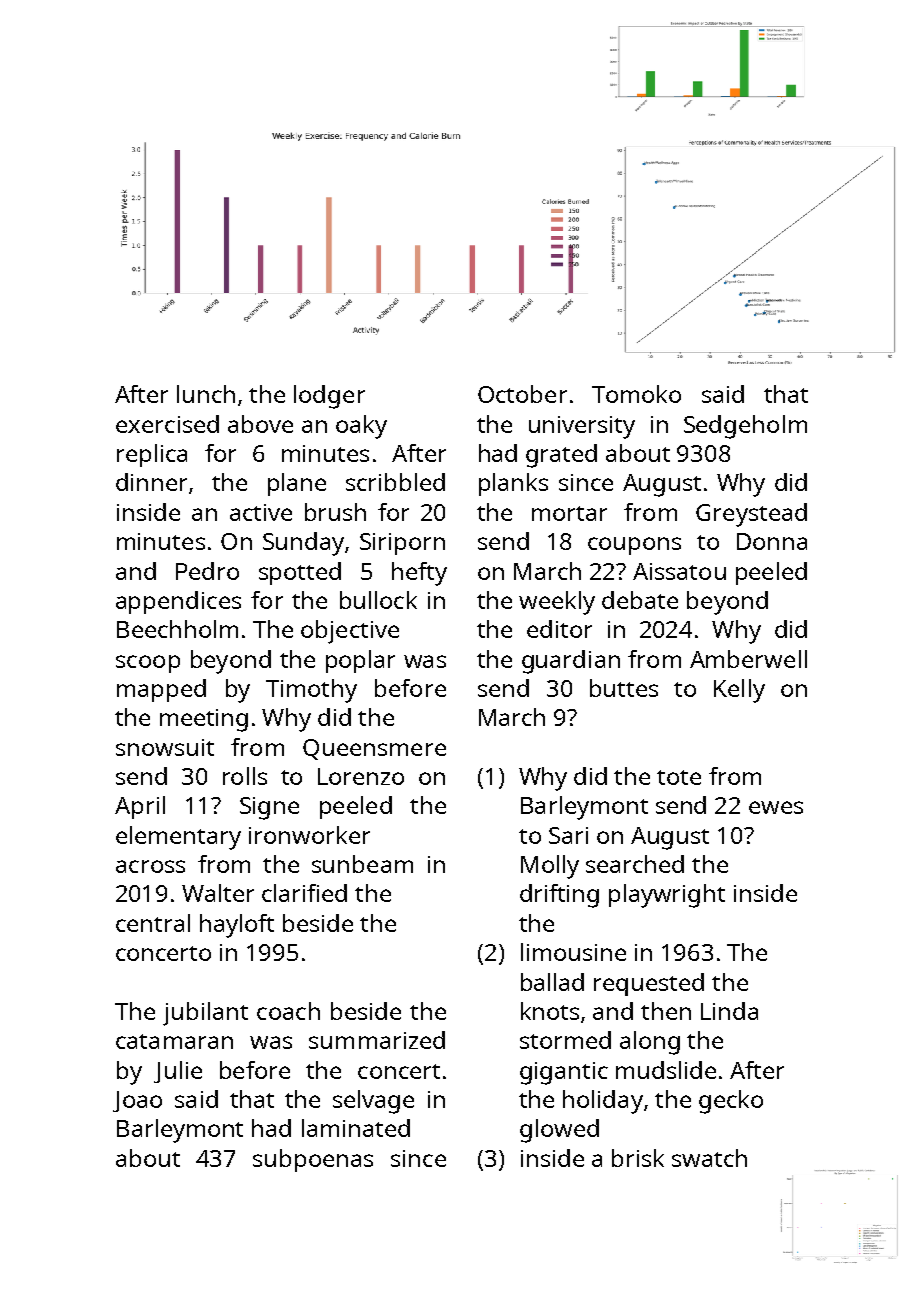 The image size is (924, 1311). I want to click on lunch, so click(206, 394).
